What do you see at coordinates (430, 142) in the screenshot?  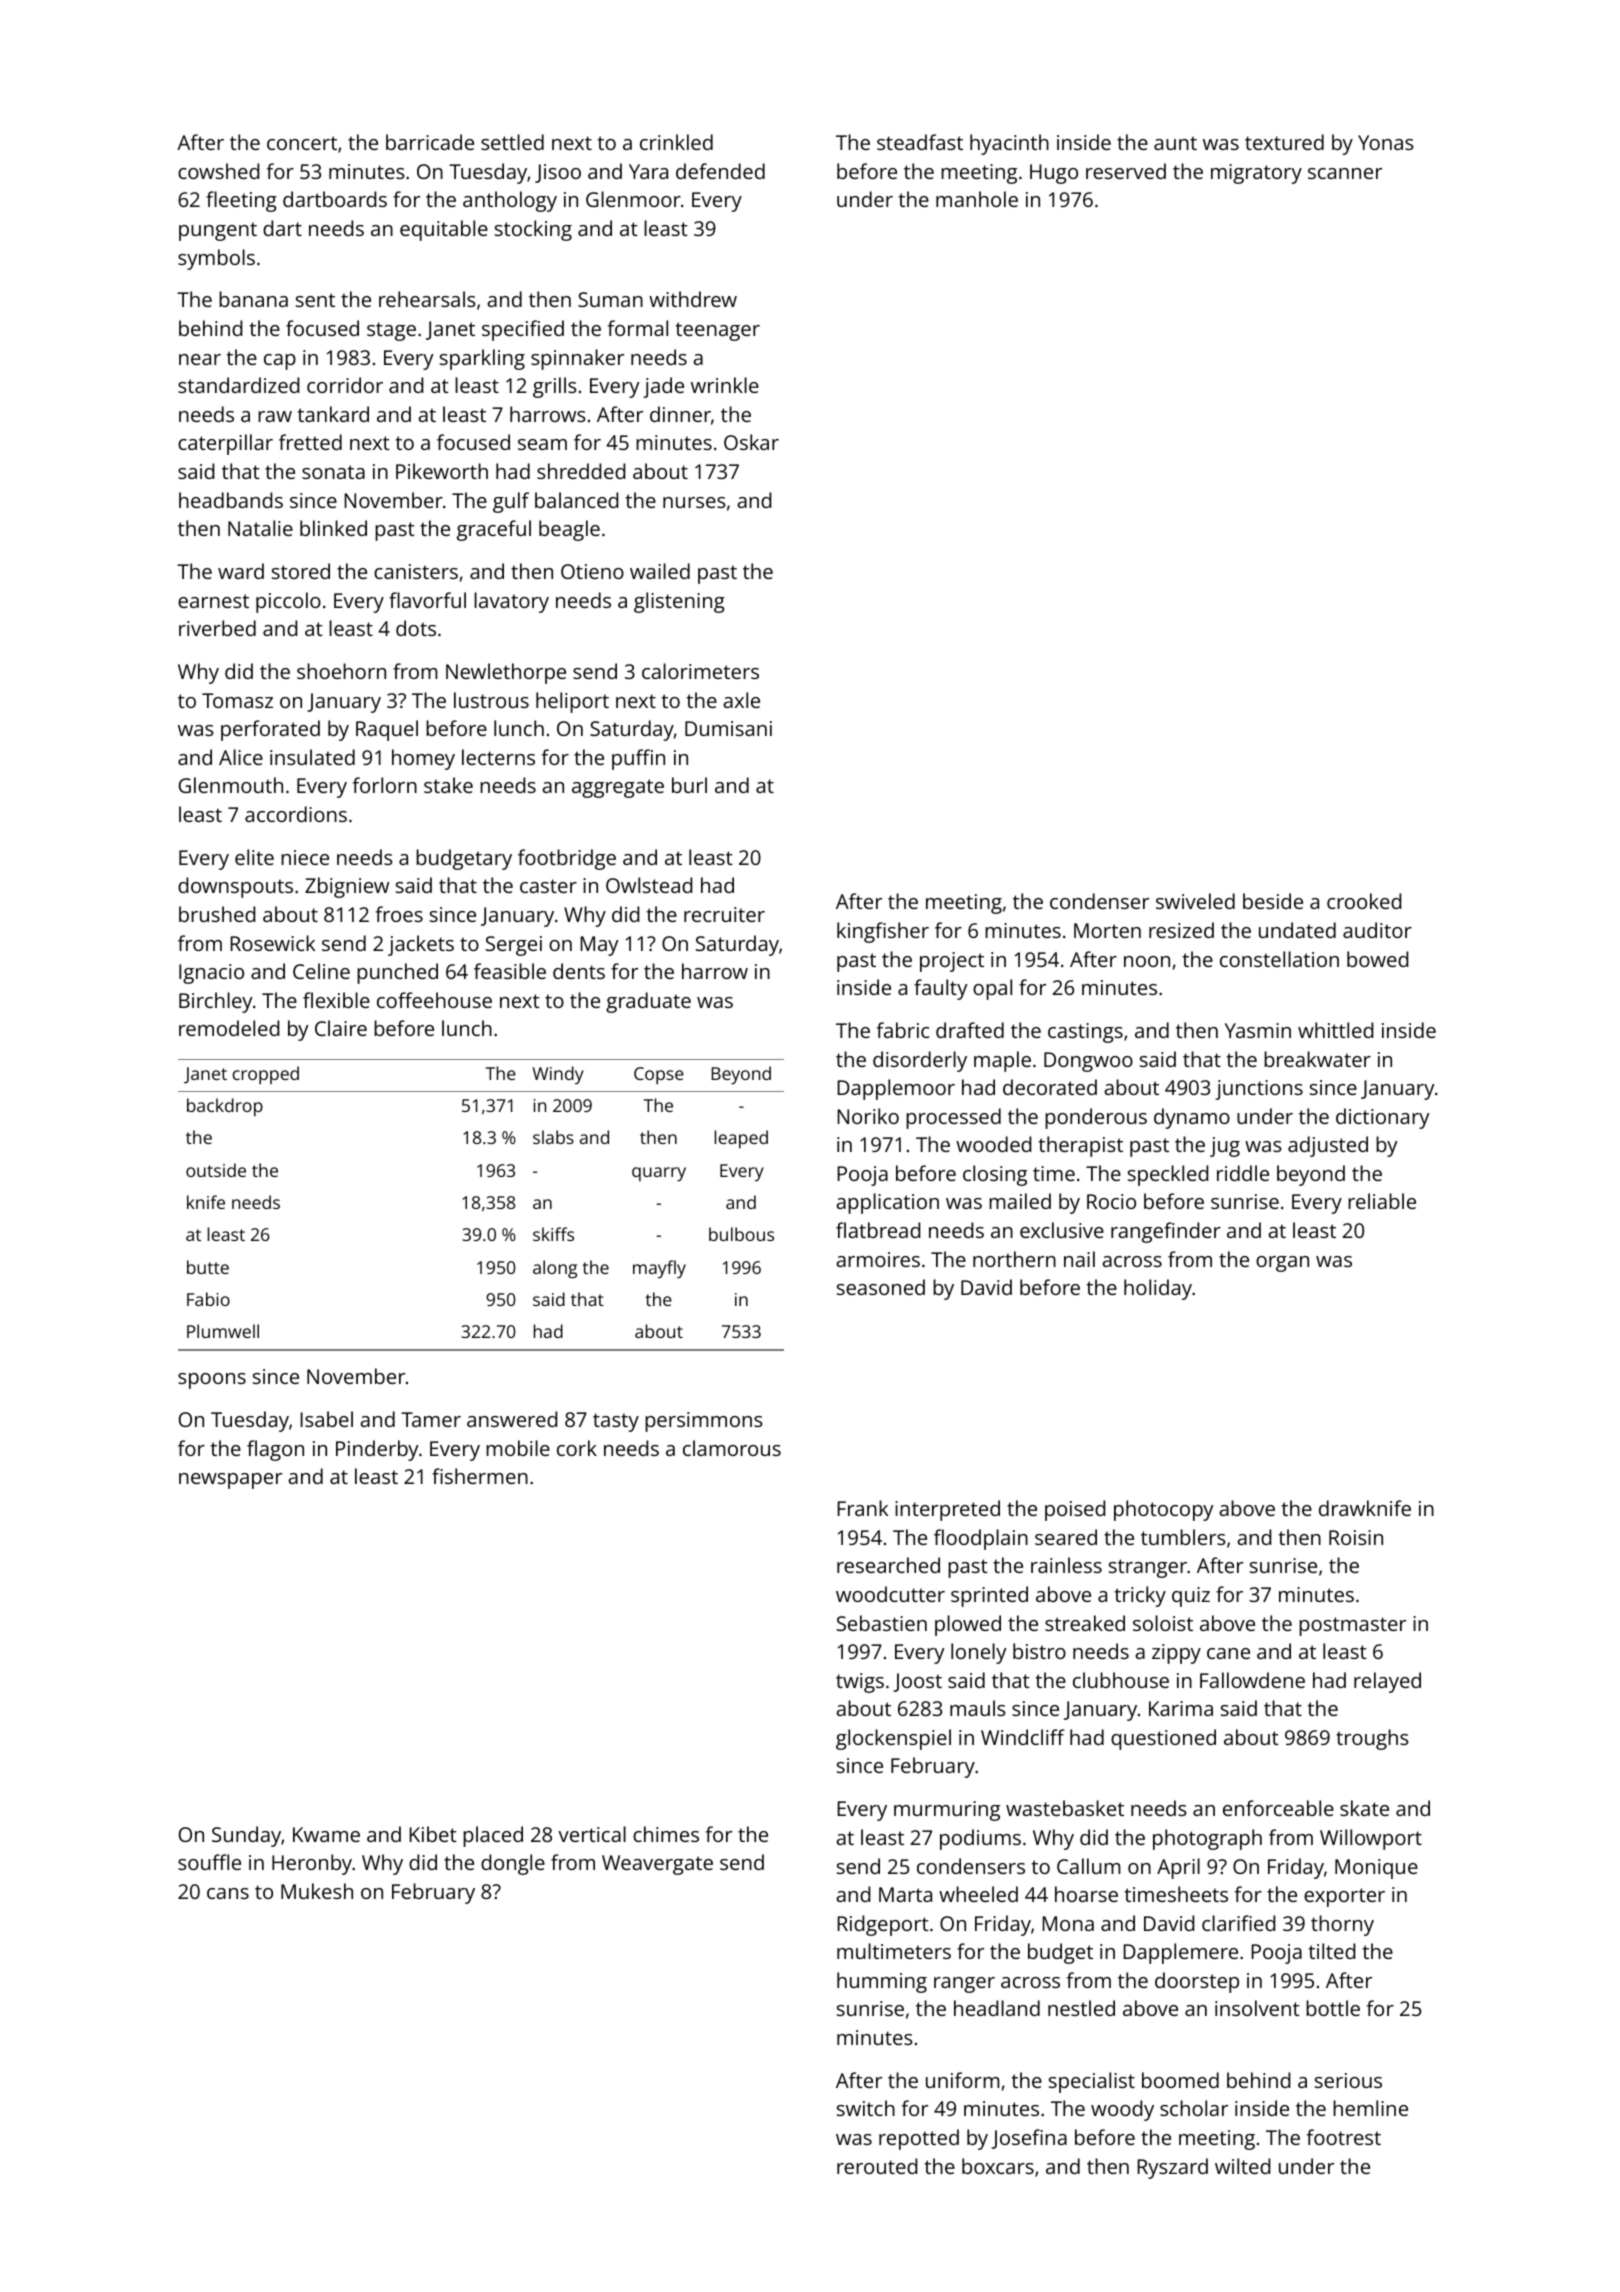 I see `barricade` at bounding box center [430, 142].
